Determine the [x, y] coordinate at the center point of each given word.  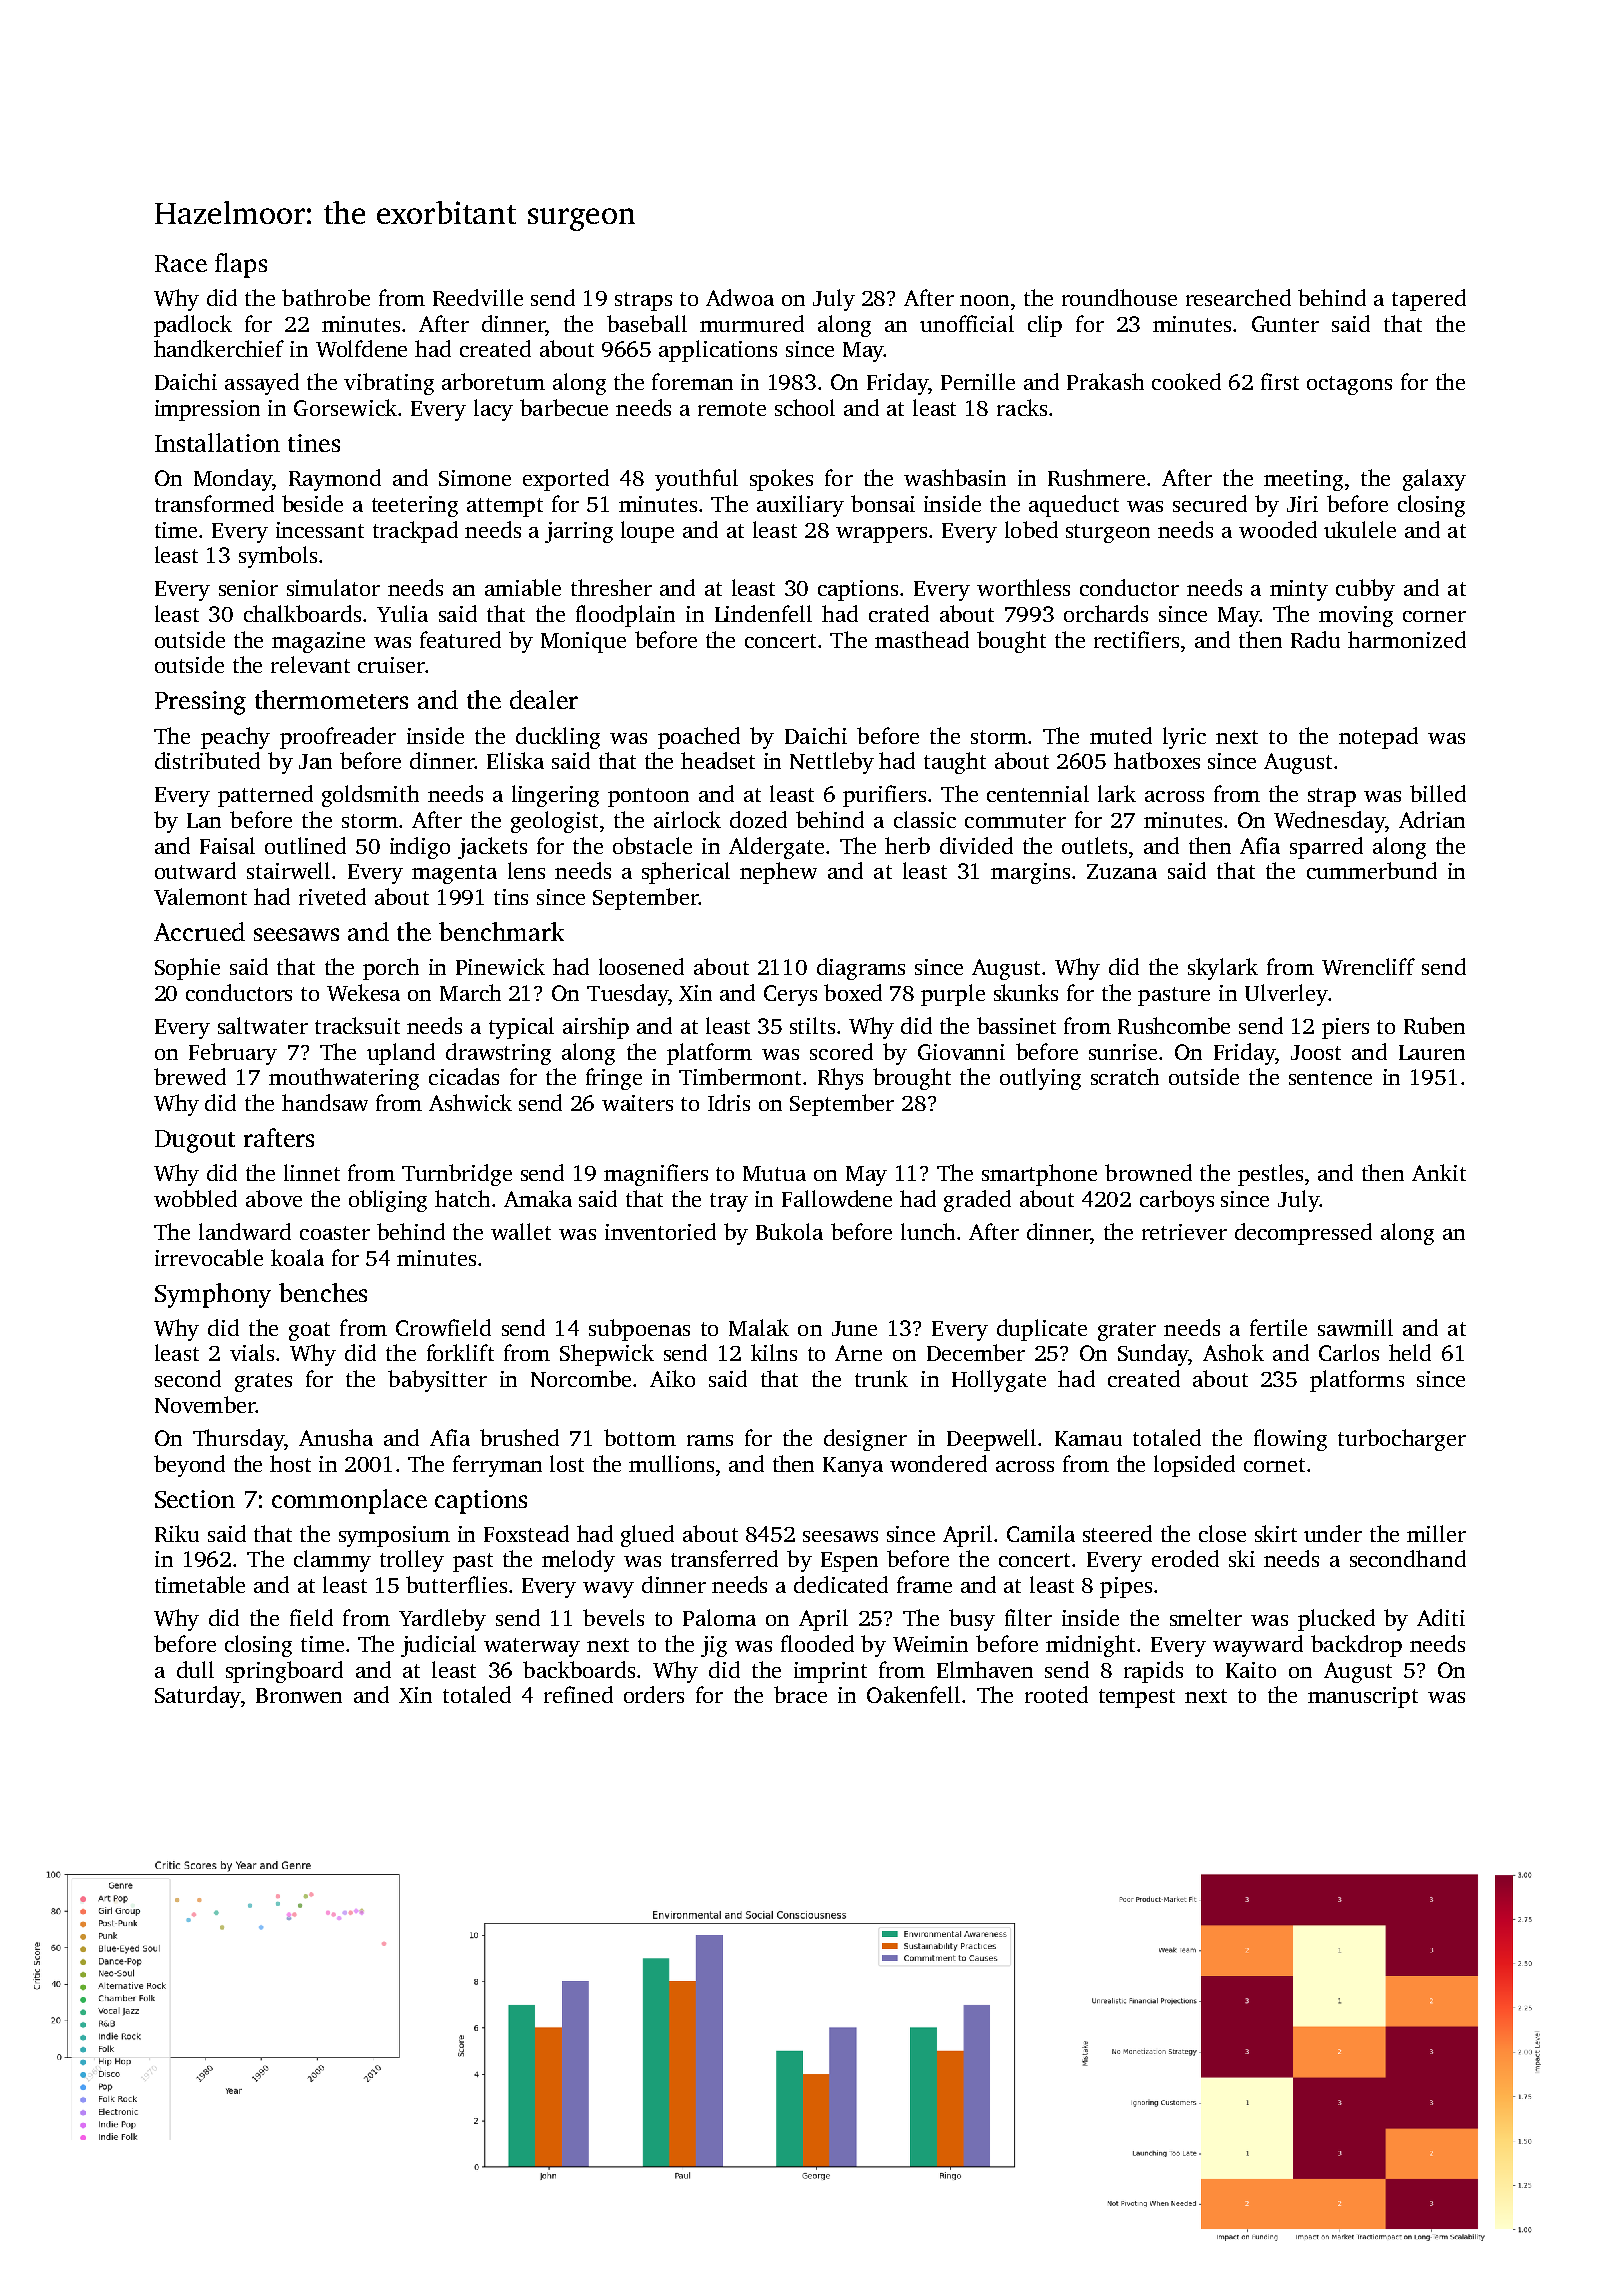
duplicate [1042, 1330]
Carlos [1349, 1352]
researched [1238, 297]
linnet [312, 1172]
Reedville [478, 297]
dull [195, 1669]
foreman [692, 381]
